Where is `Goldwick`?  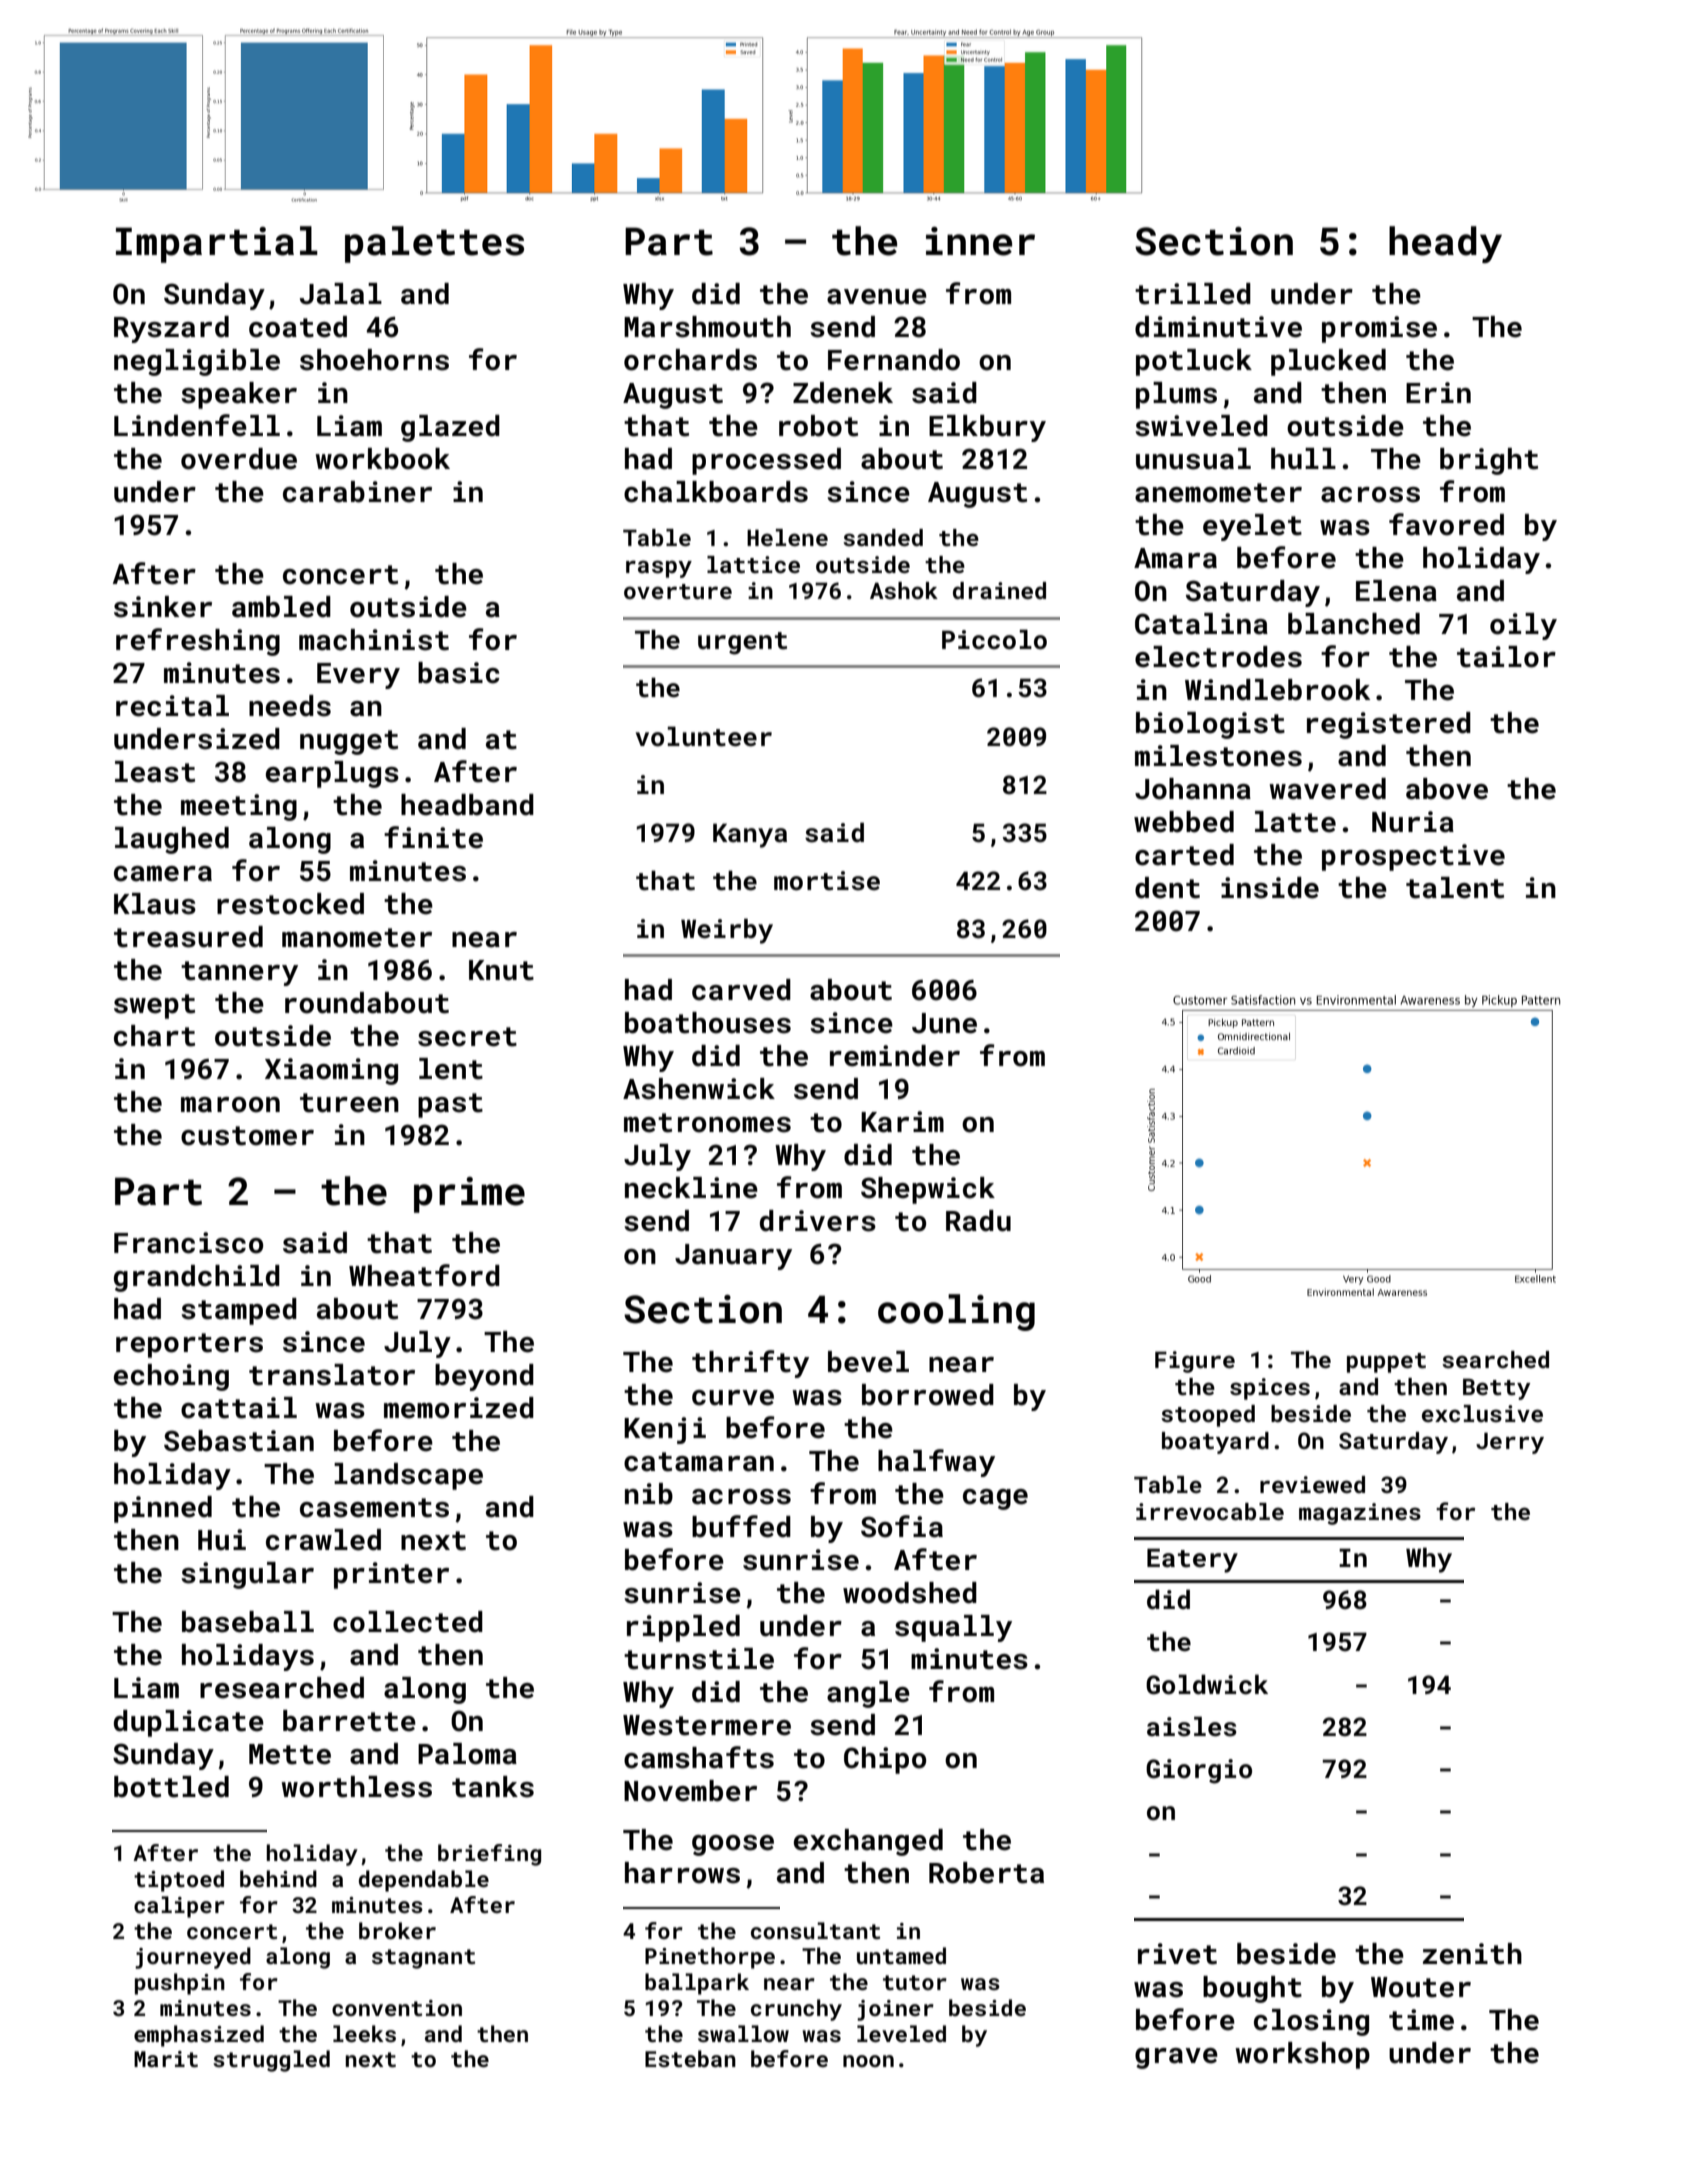
Goldwick is located at coordinates (1207, 1684).
